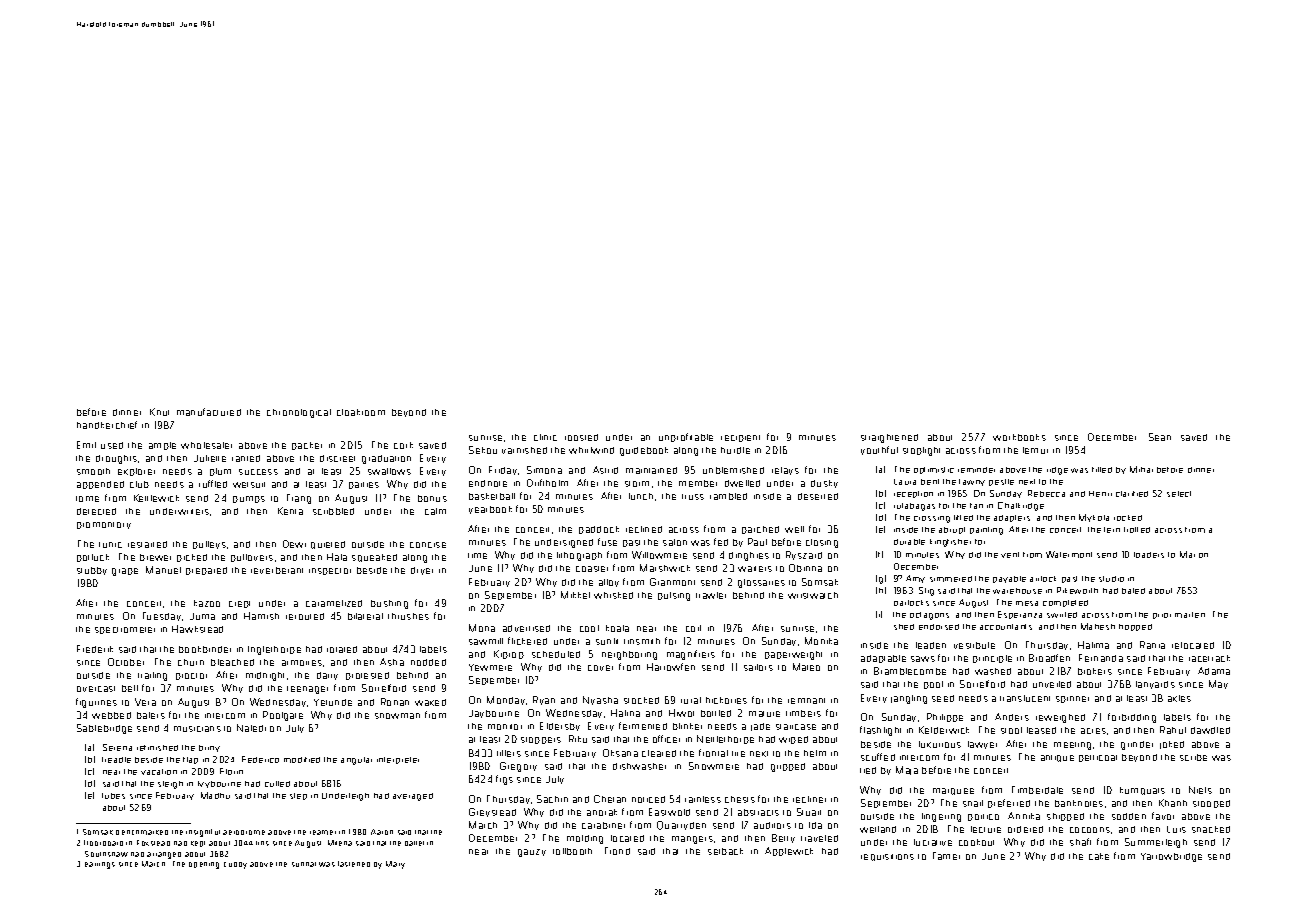 Image resolution: width=1308 pixels, height=924 pixels. I want to click on select, so click(1179, 494).
